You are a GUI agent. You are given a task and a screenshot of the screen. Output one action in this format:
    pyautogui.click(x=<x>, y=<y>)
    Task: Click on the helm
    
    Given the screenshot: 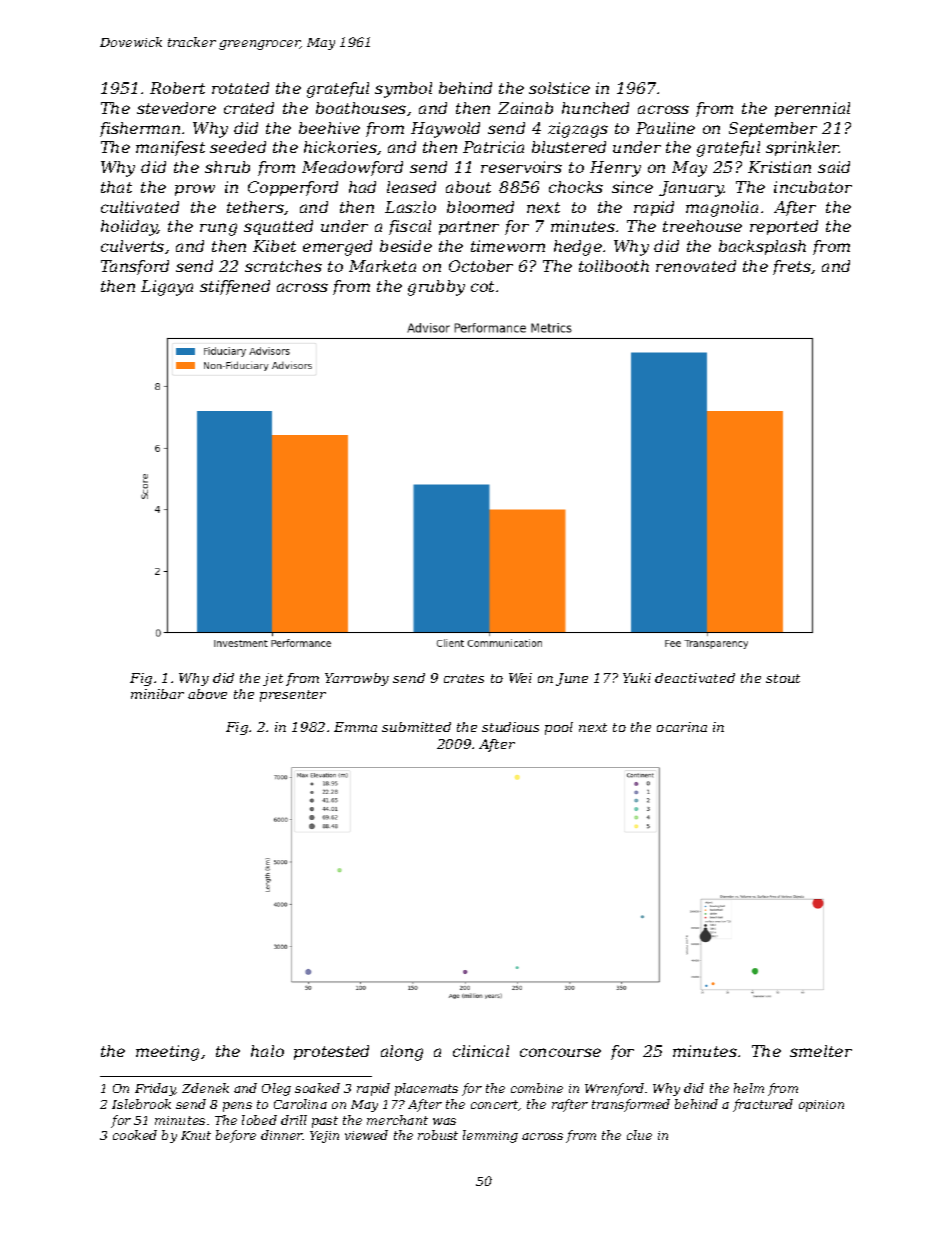 What is the action you would take?
    pyautogui.click(x=749, y=1088)
